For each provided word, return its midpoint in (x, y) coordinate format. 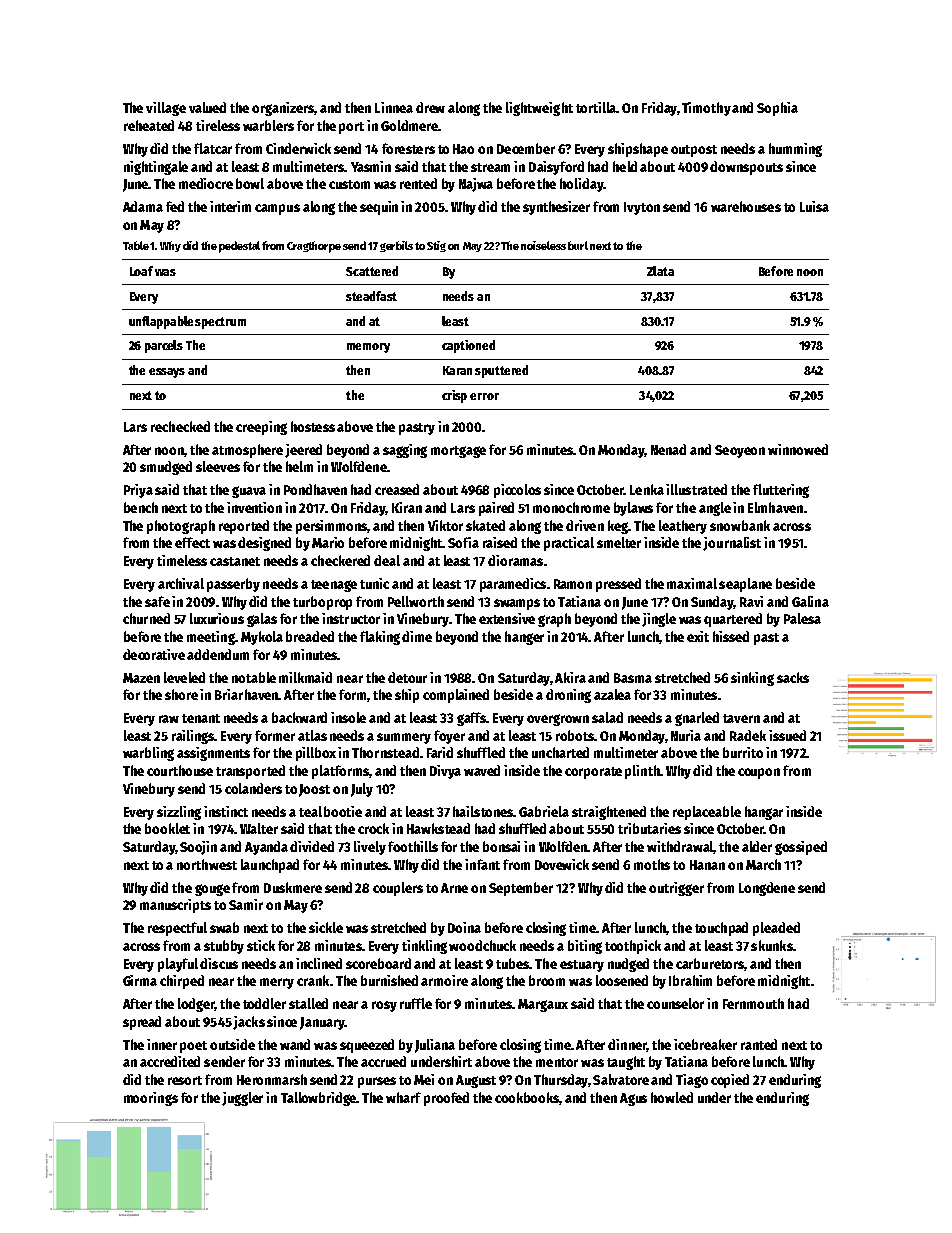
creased (397, 489)
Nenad (668, 449)
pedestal (239, 247)
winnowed (798, 449)
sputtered (501, 371)
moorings (151, 1099)
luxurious (217, 618)
